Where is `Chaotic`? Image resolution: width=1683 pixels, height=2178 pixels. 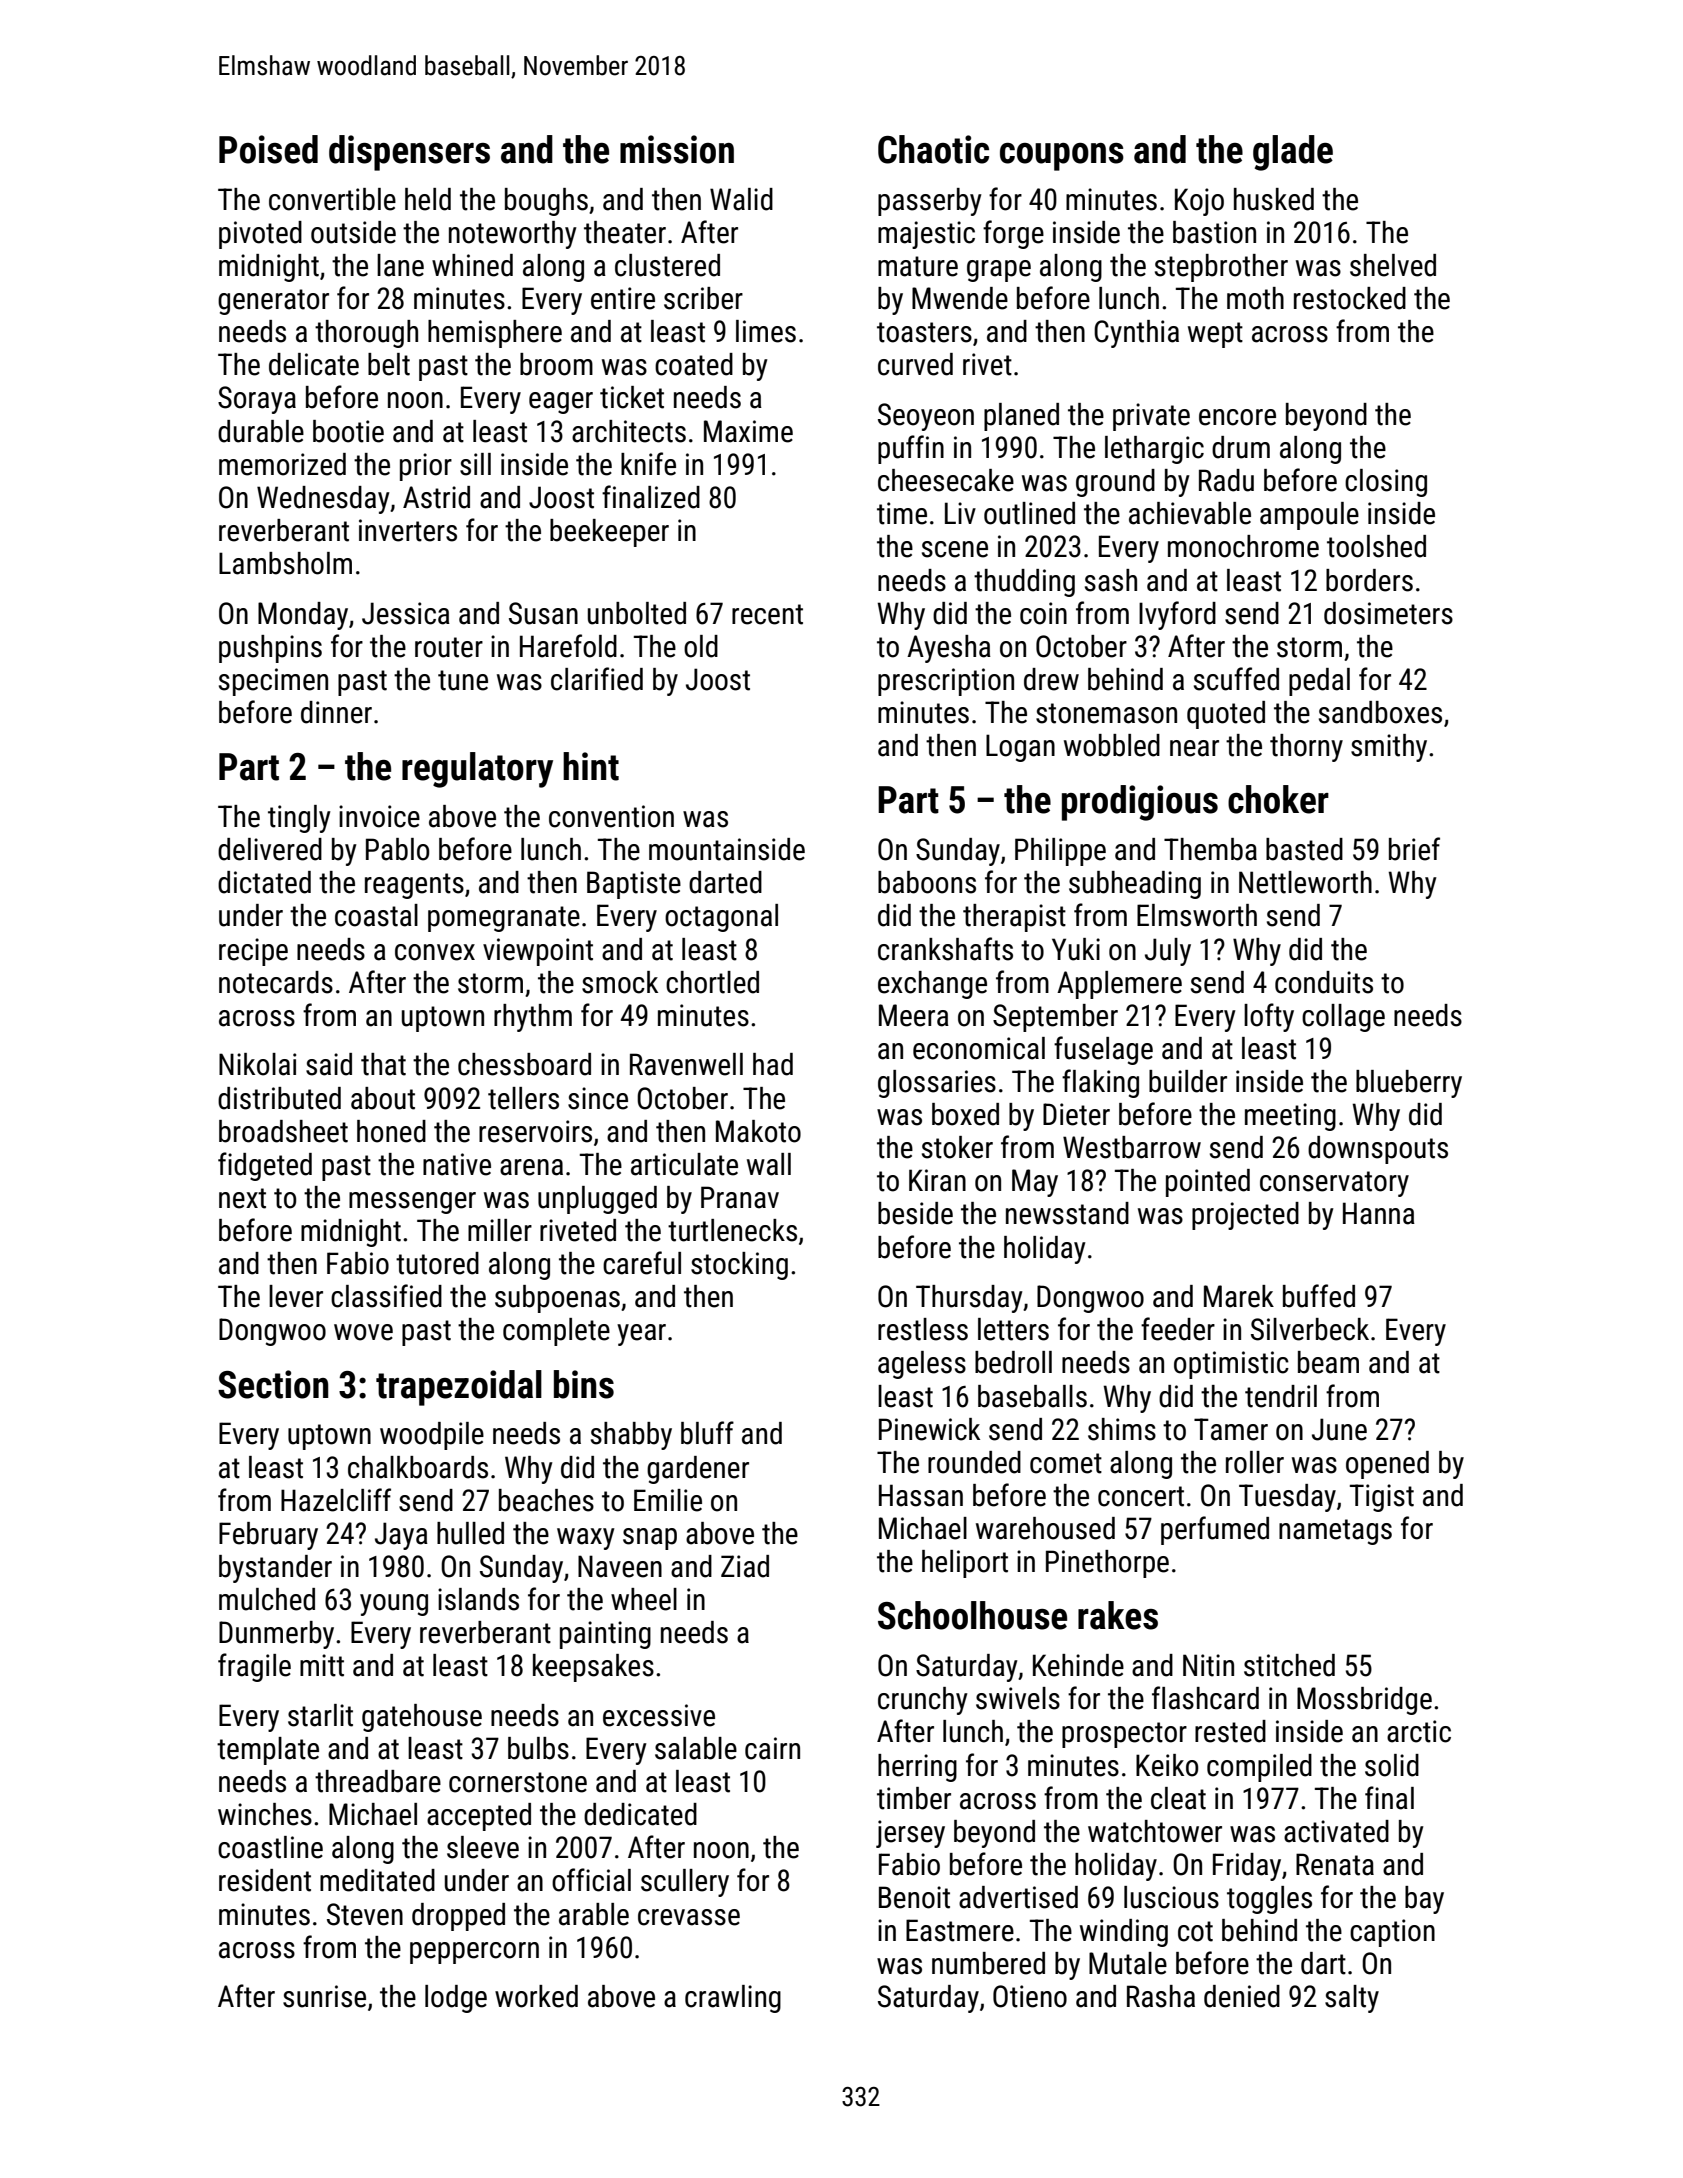 Chaotic is located at coordinates (933, 149).
